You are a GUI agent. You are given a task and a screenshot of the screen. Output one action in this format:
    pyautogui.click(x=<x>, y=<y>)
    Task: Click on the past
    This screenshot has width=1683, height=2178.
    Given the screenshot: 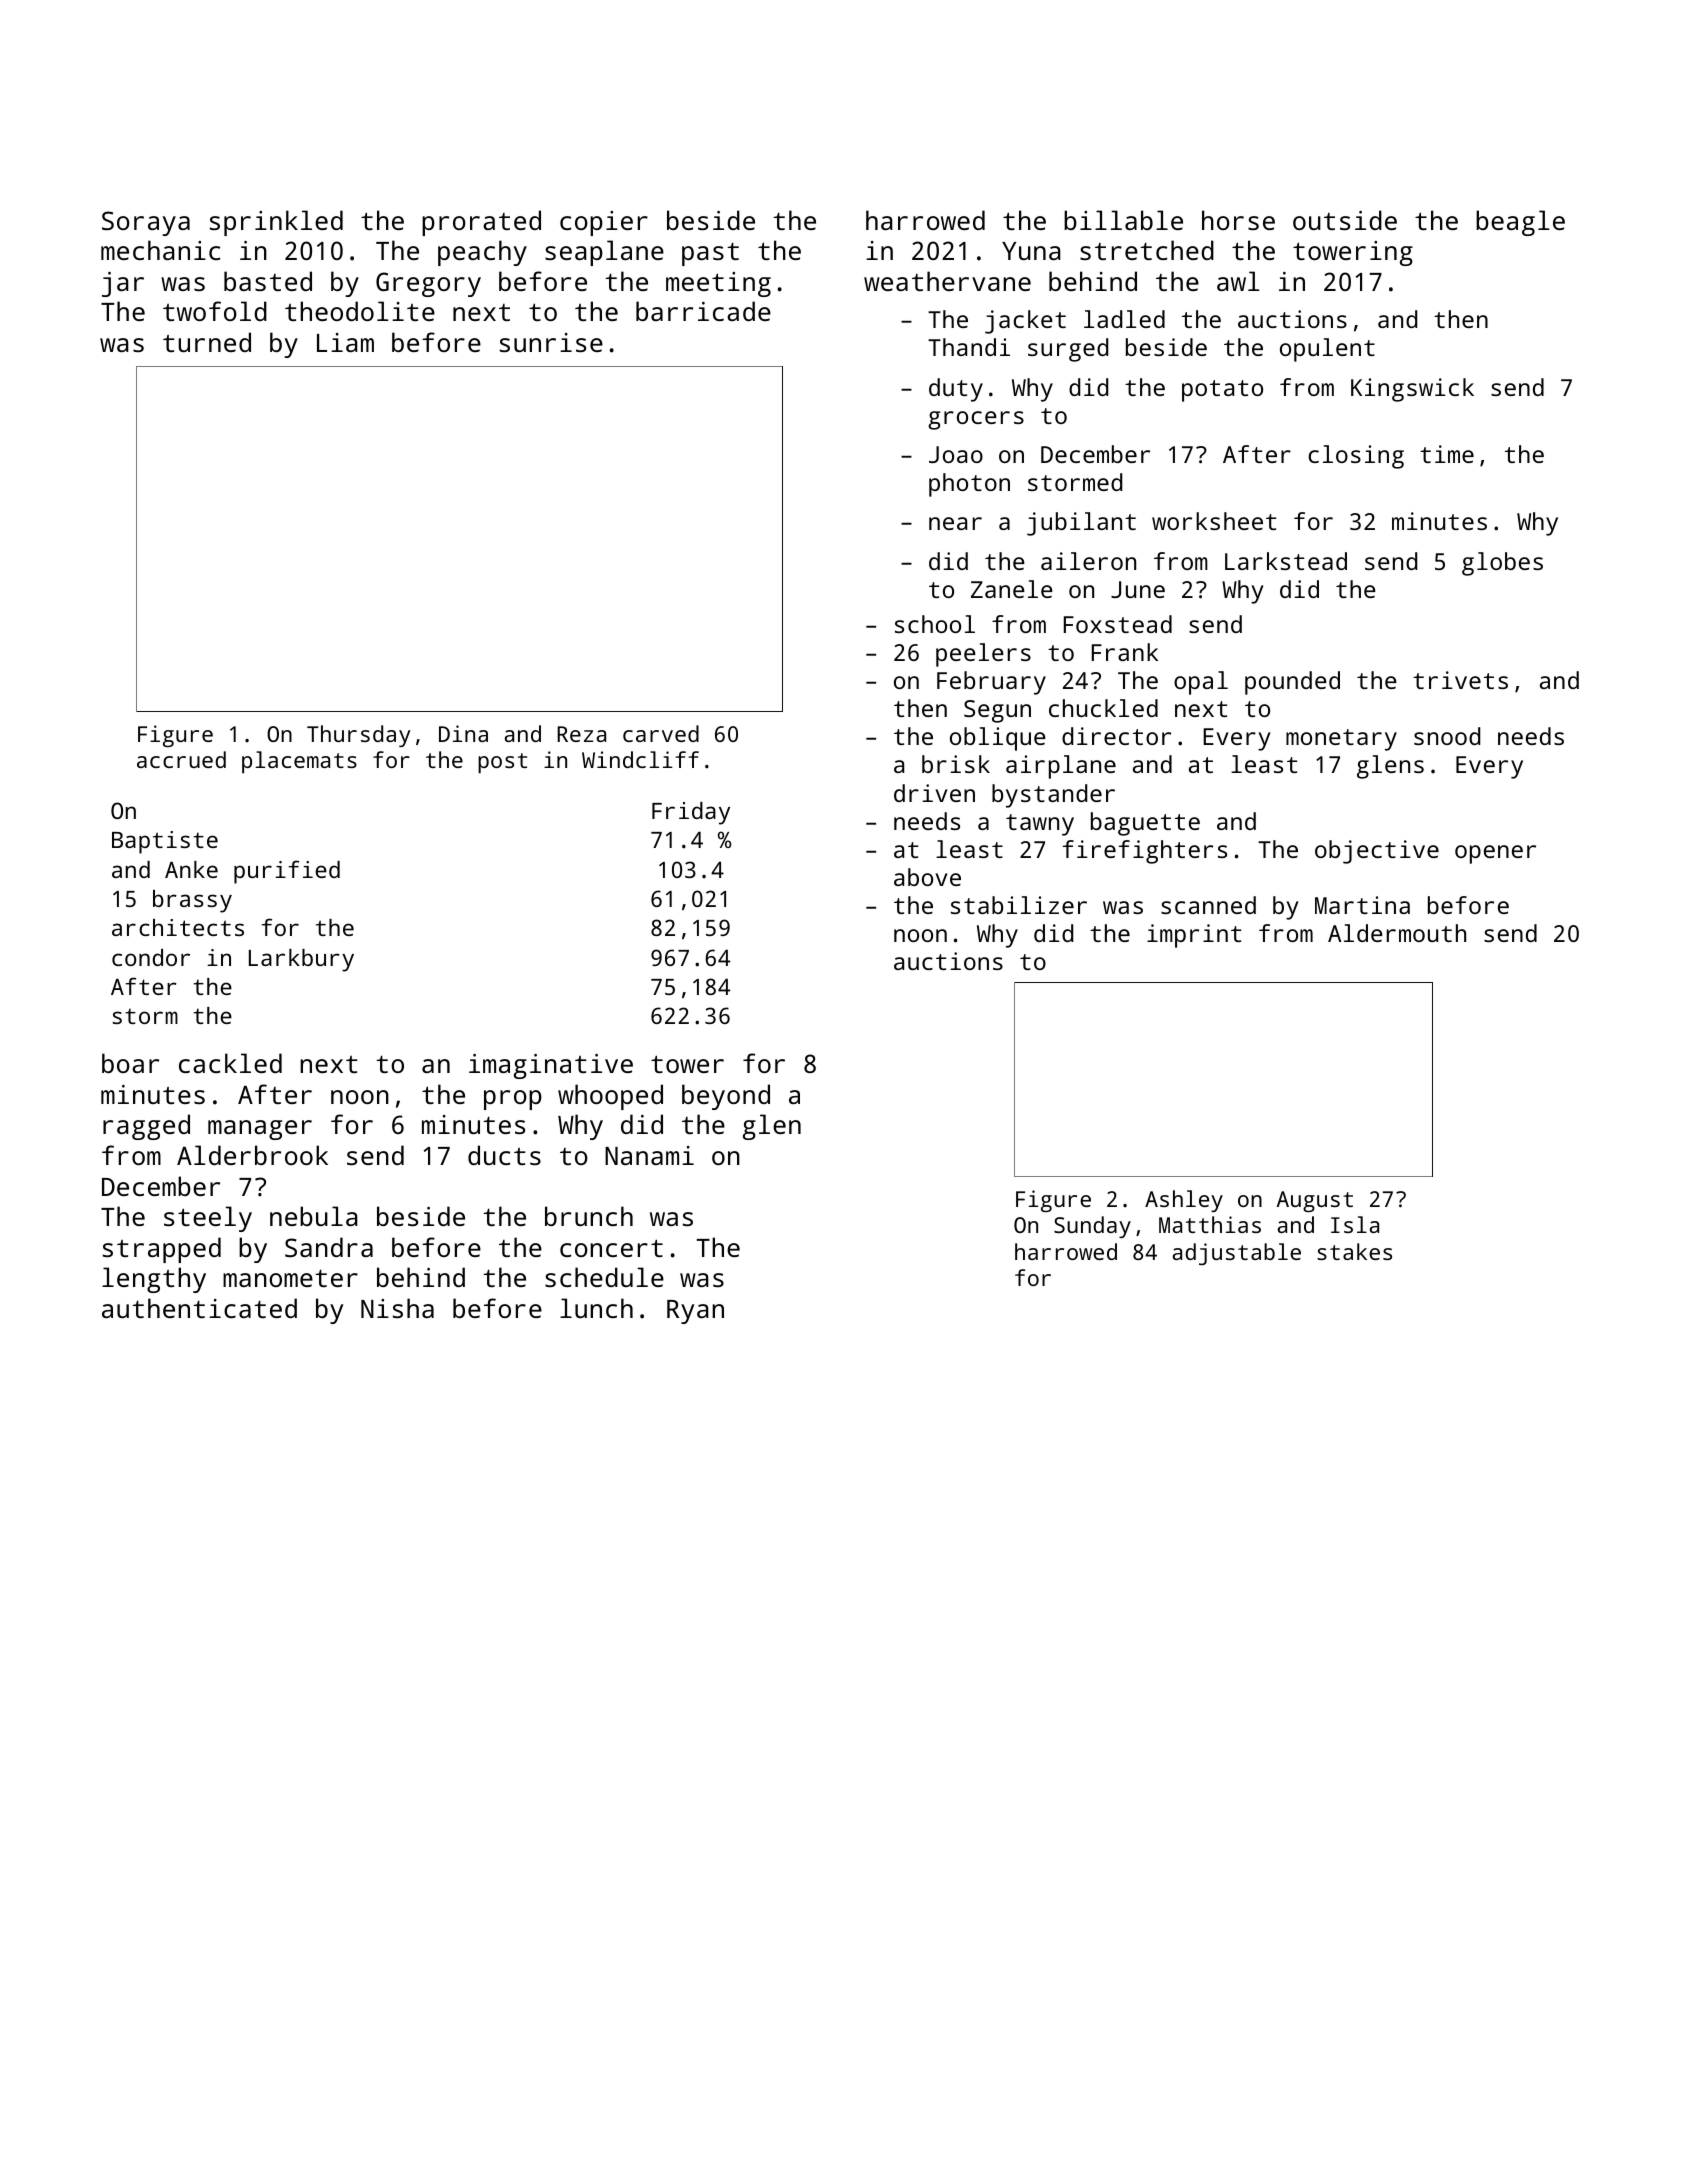 What is the action you would take?
    pyautogui.click(x=710, y=254)
